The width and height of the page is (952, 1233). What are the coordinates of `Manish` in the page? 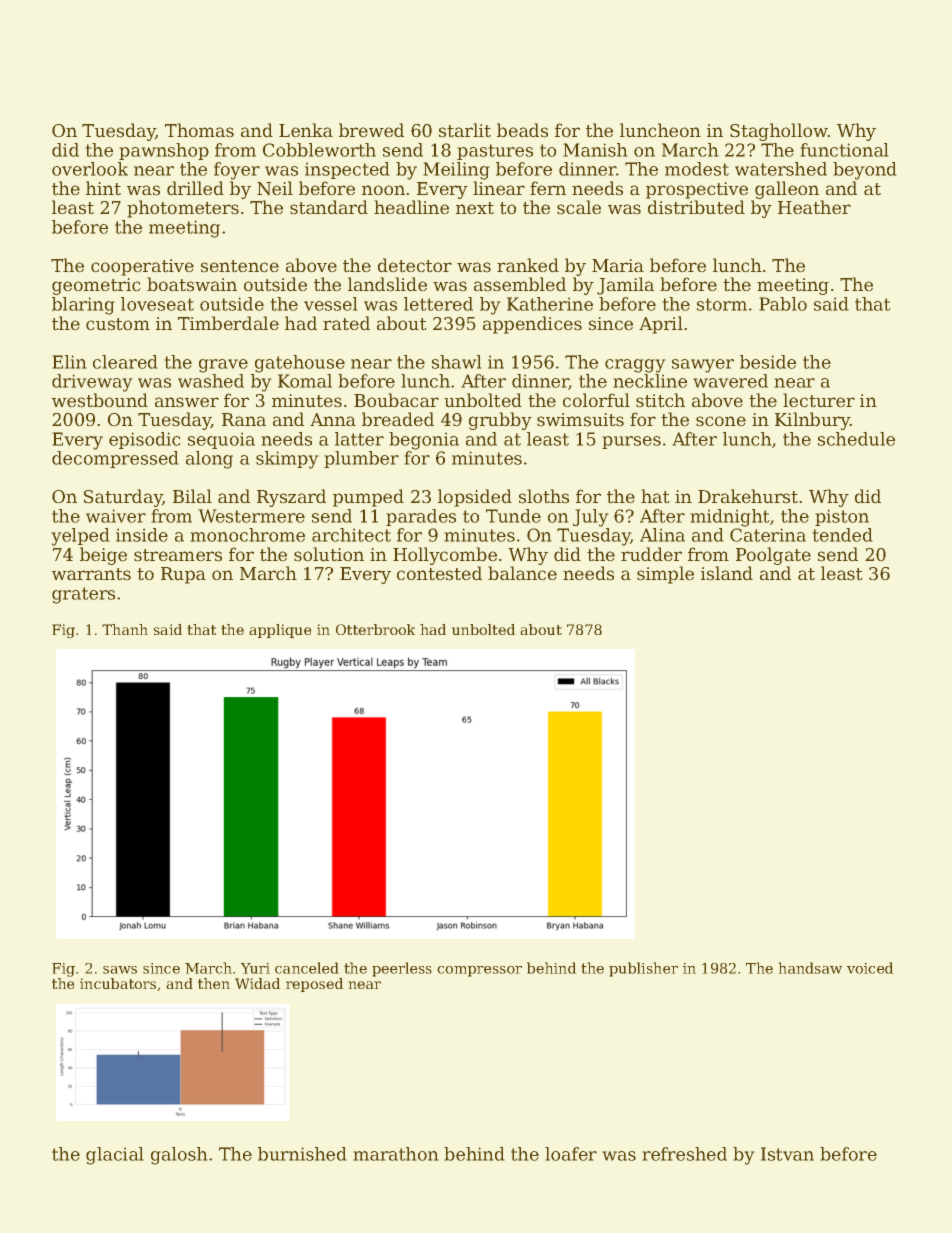 It's located at (595, 150).
